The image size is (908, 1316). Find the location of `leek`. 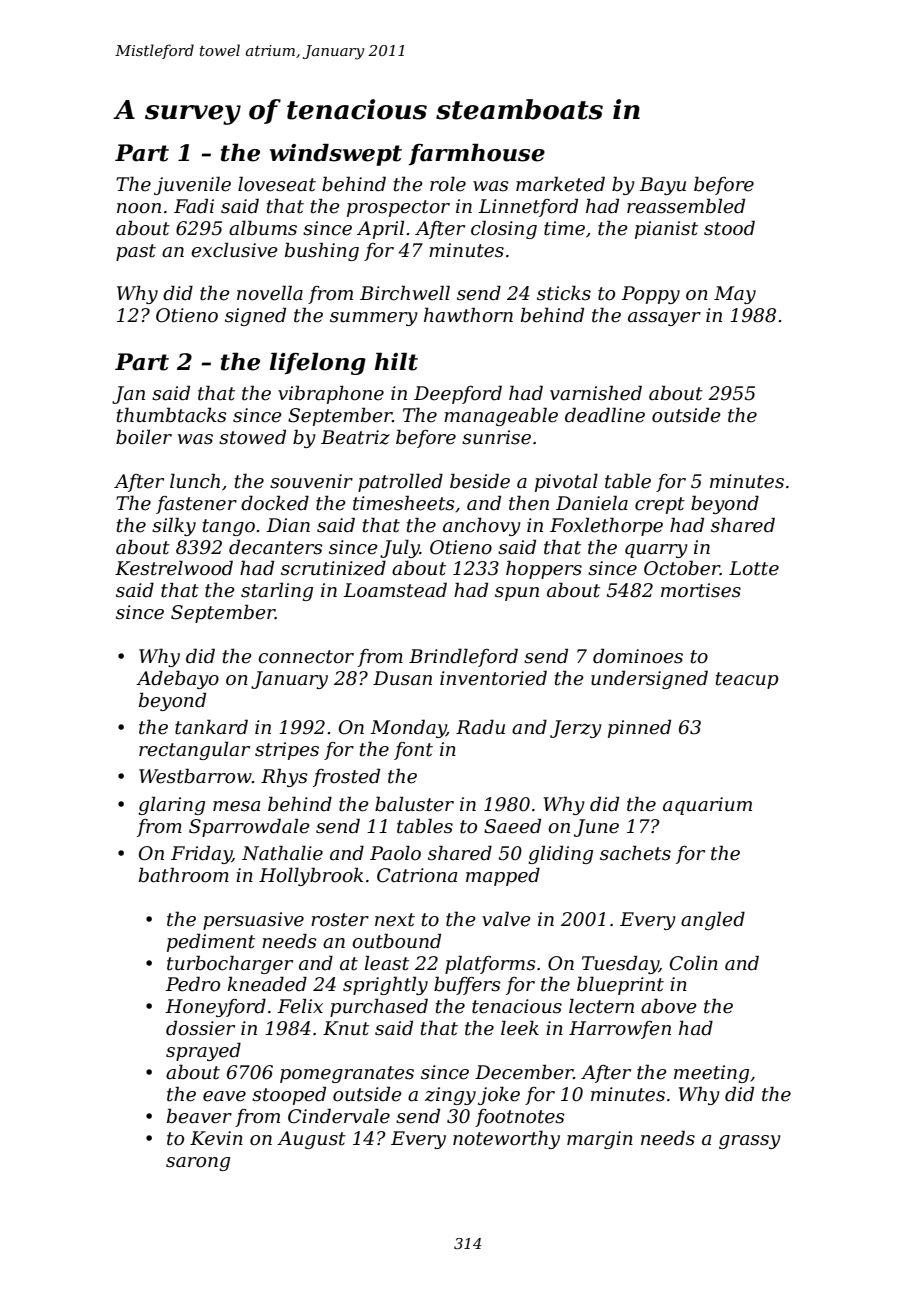

leek is located at coordinates (520, 1028).
